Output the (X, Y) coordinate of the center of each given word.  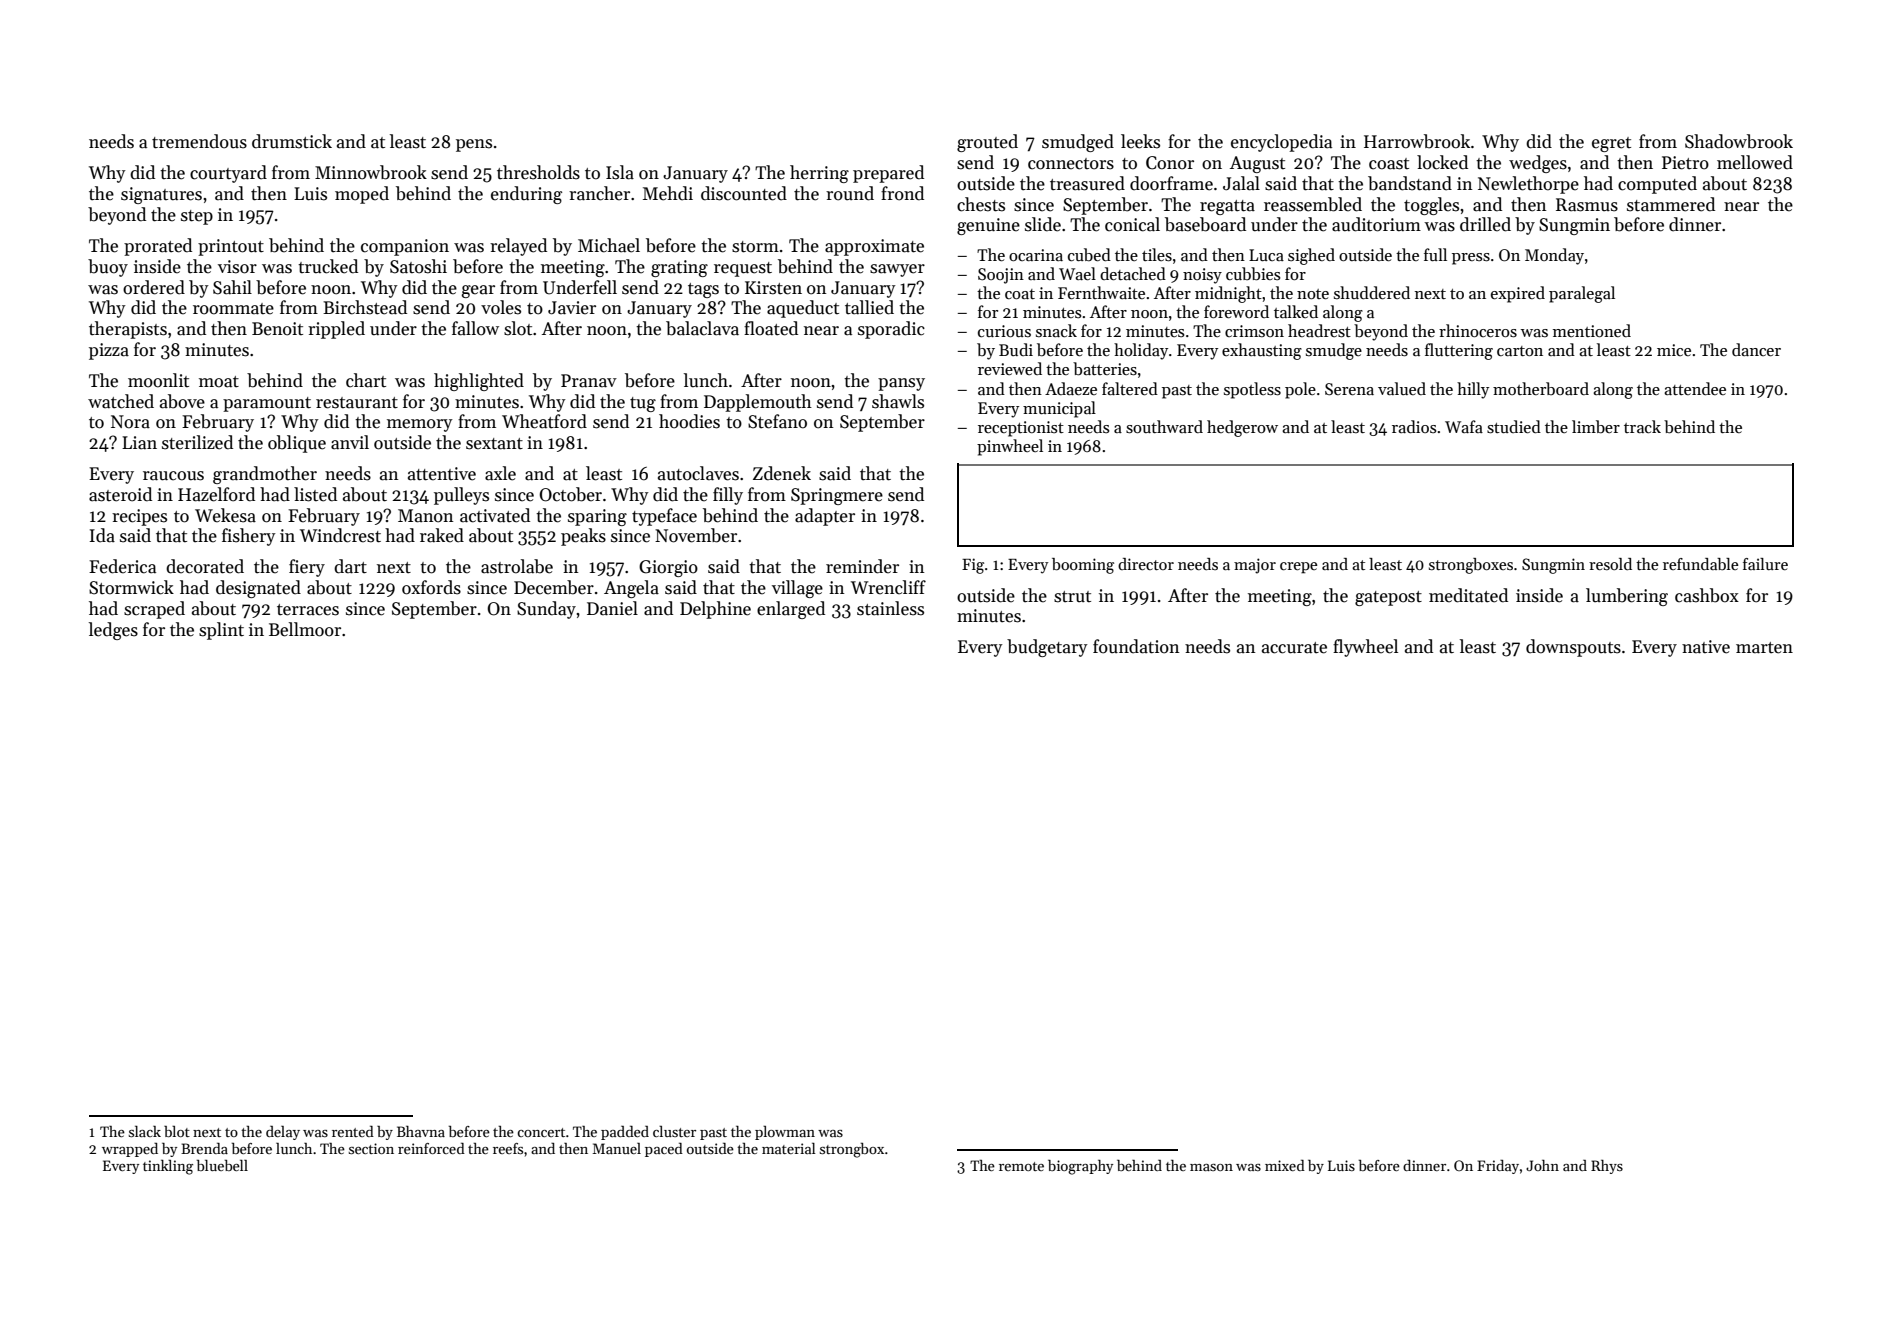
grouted (987, 143)
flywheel (1365, 648)
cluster (674, 1131)
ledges (113, 631)
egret (1611, 144)
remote (1021, 1166)
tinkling (168, 1167)
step (197, 217)
